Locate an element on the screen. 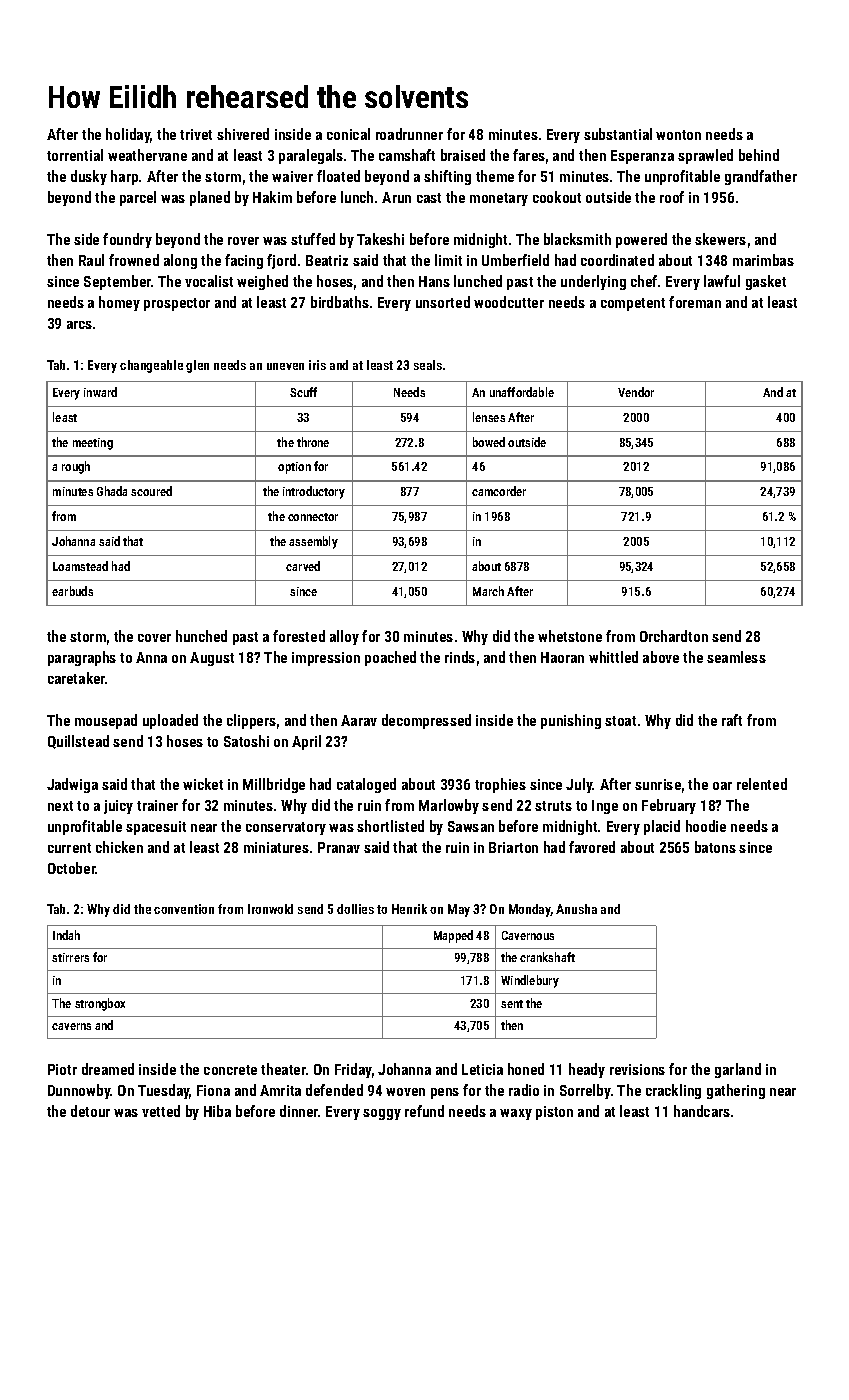  Vendor is located at coordinates (636, 392).
